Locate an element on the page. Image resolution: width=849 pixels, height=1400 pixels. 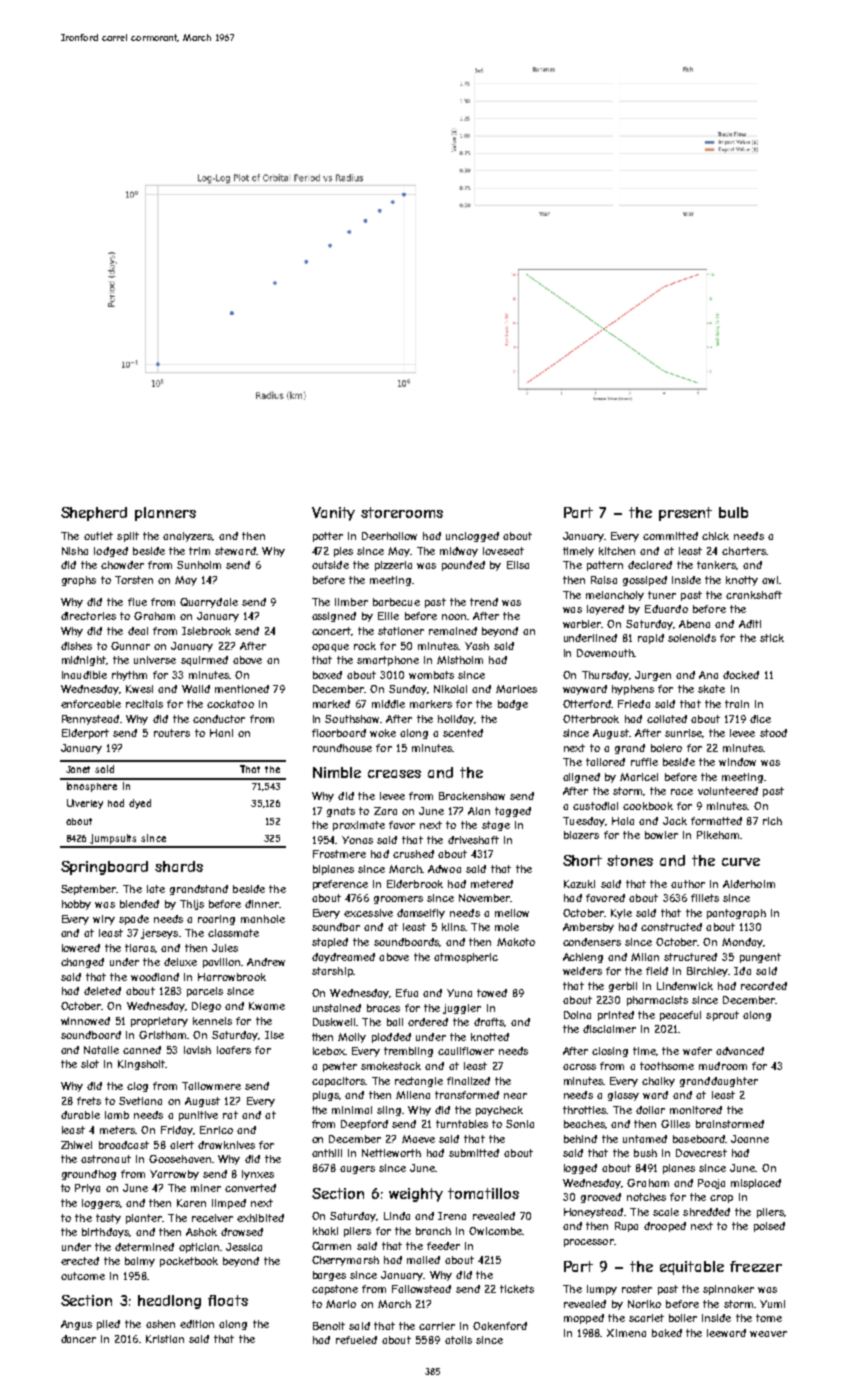
Lindenwick is located at coordinates (685, 986).
